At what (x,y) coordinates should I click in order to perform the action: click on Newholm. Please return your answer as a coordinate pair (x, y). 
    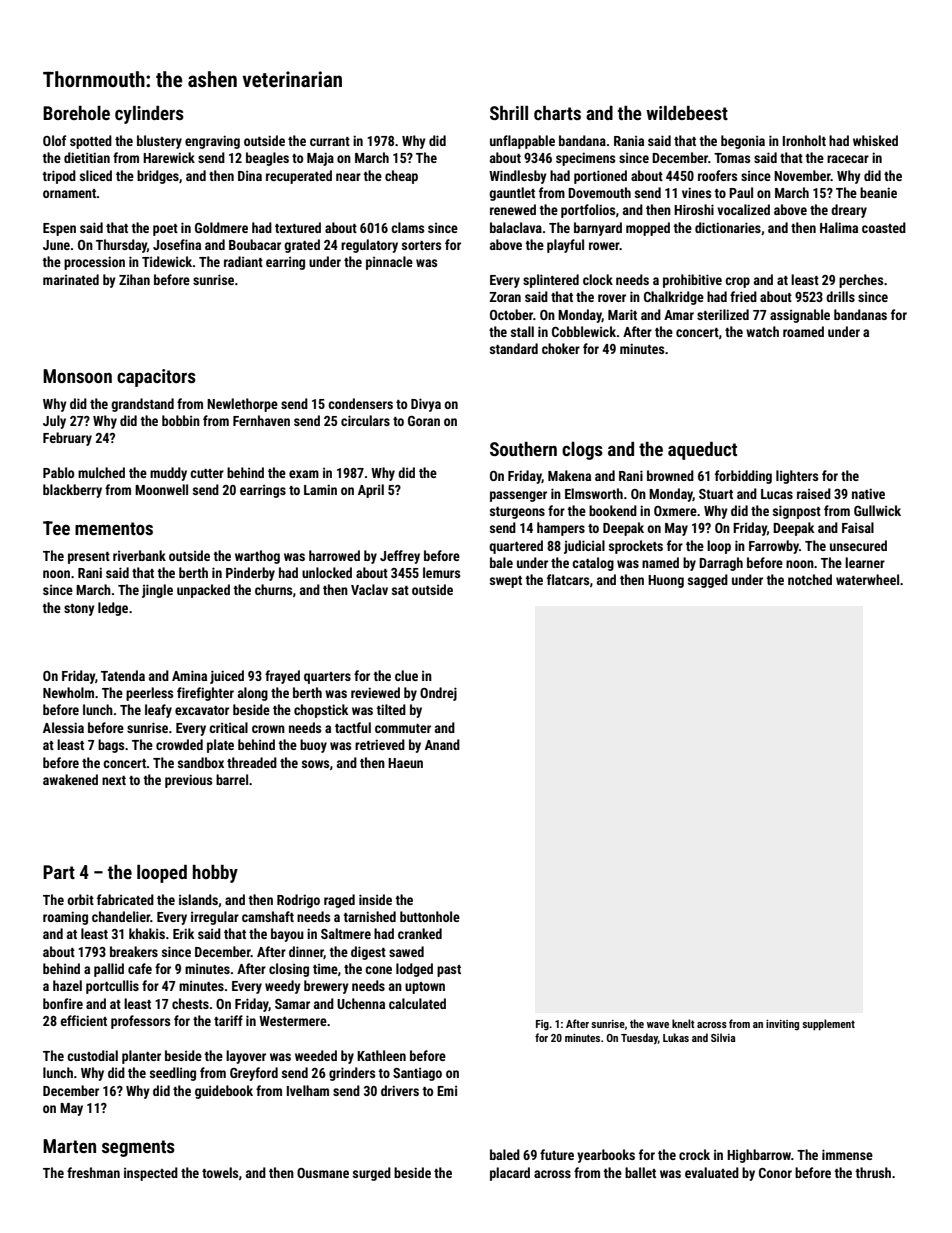
    Looking at the image, I should click on (68, 692).
